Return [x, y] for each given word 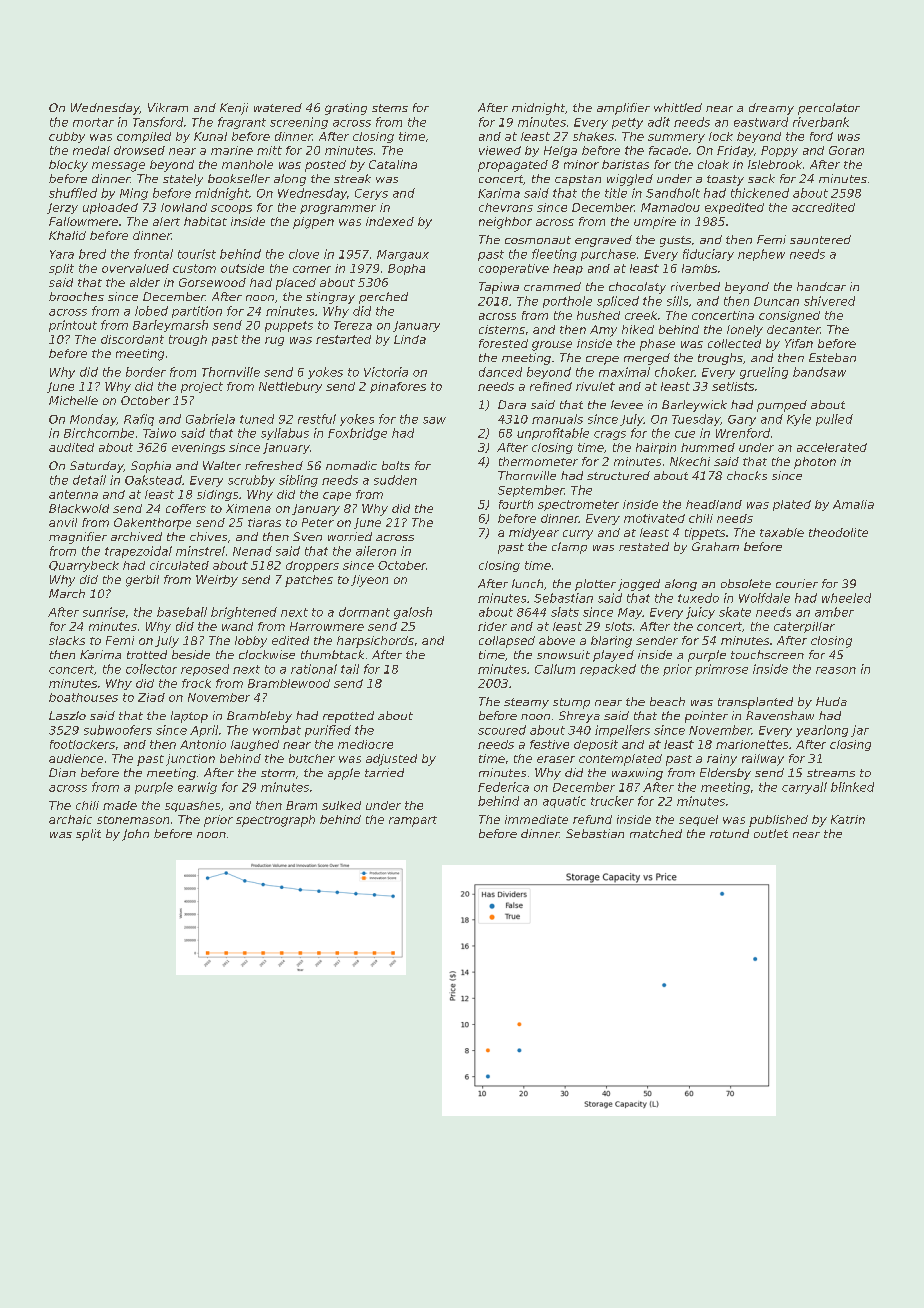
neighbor [505, 223]
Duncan [776, 301]
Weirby [217, 581]
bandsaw [819, 372]
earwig [197, 788]
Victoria [386, 372]
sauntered [820, 239]
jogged [639, 585]
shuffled [73, 193]
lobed [151, 311]
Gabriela [210, 419]
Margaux [403, 255]
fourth [516, 504]
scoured [502, 730]
